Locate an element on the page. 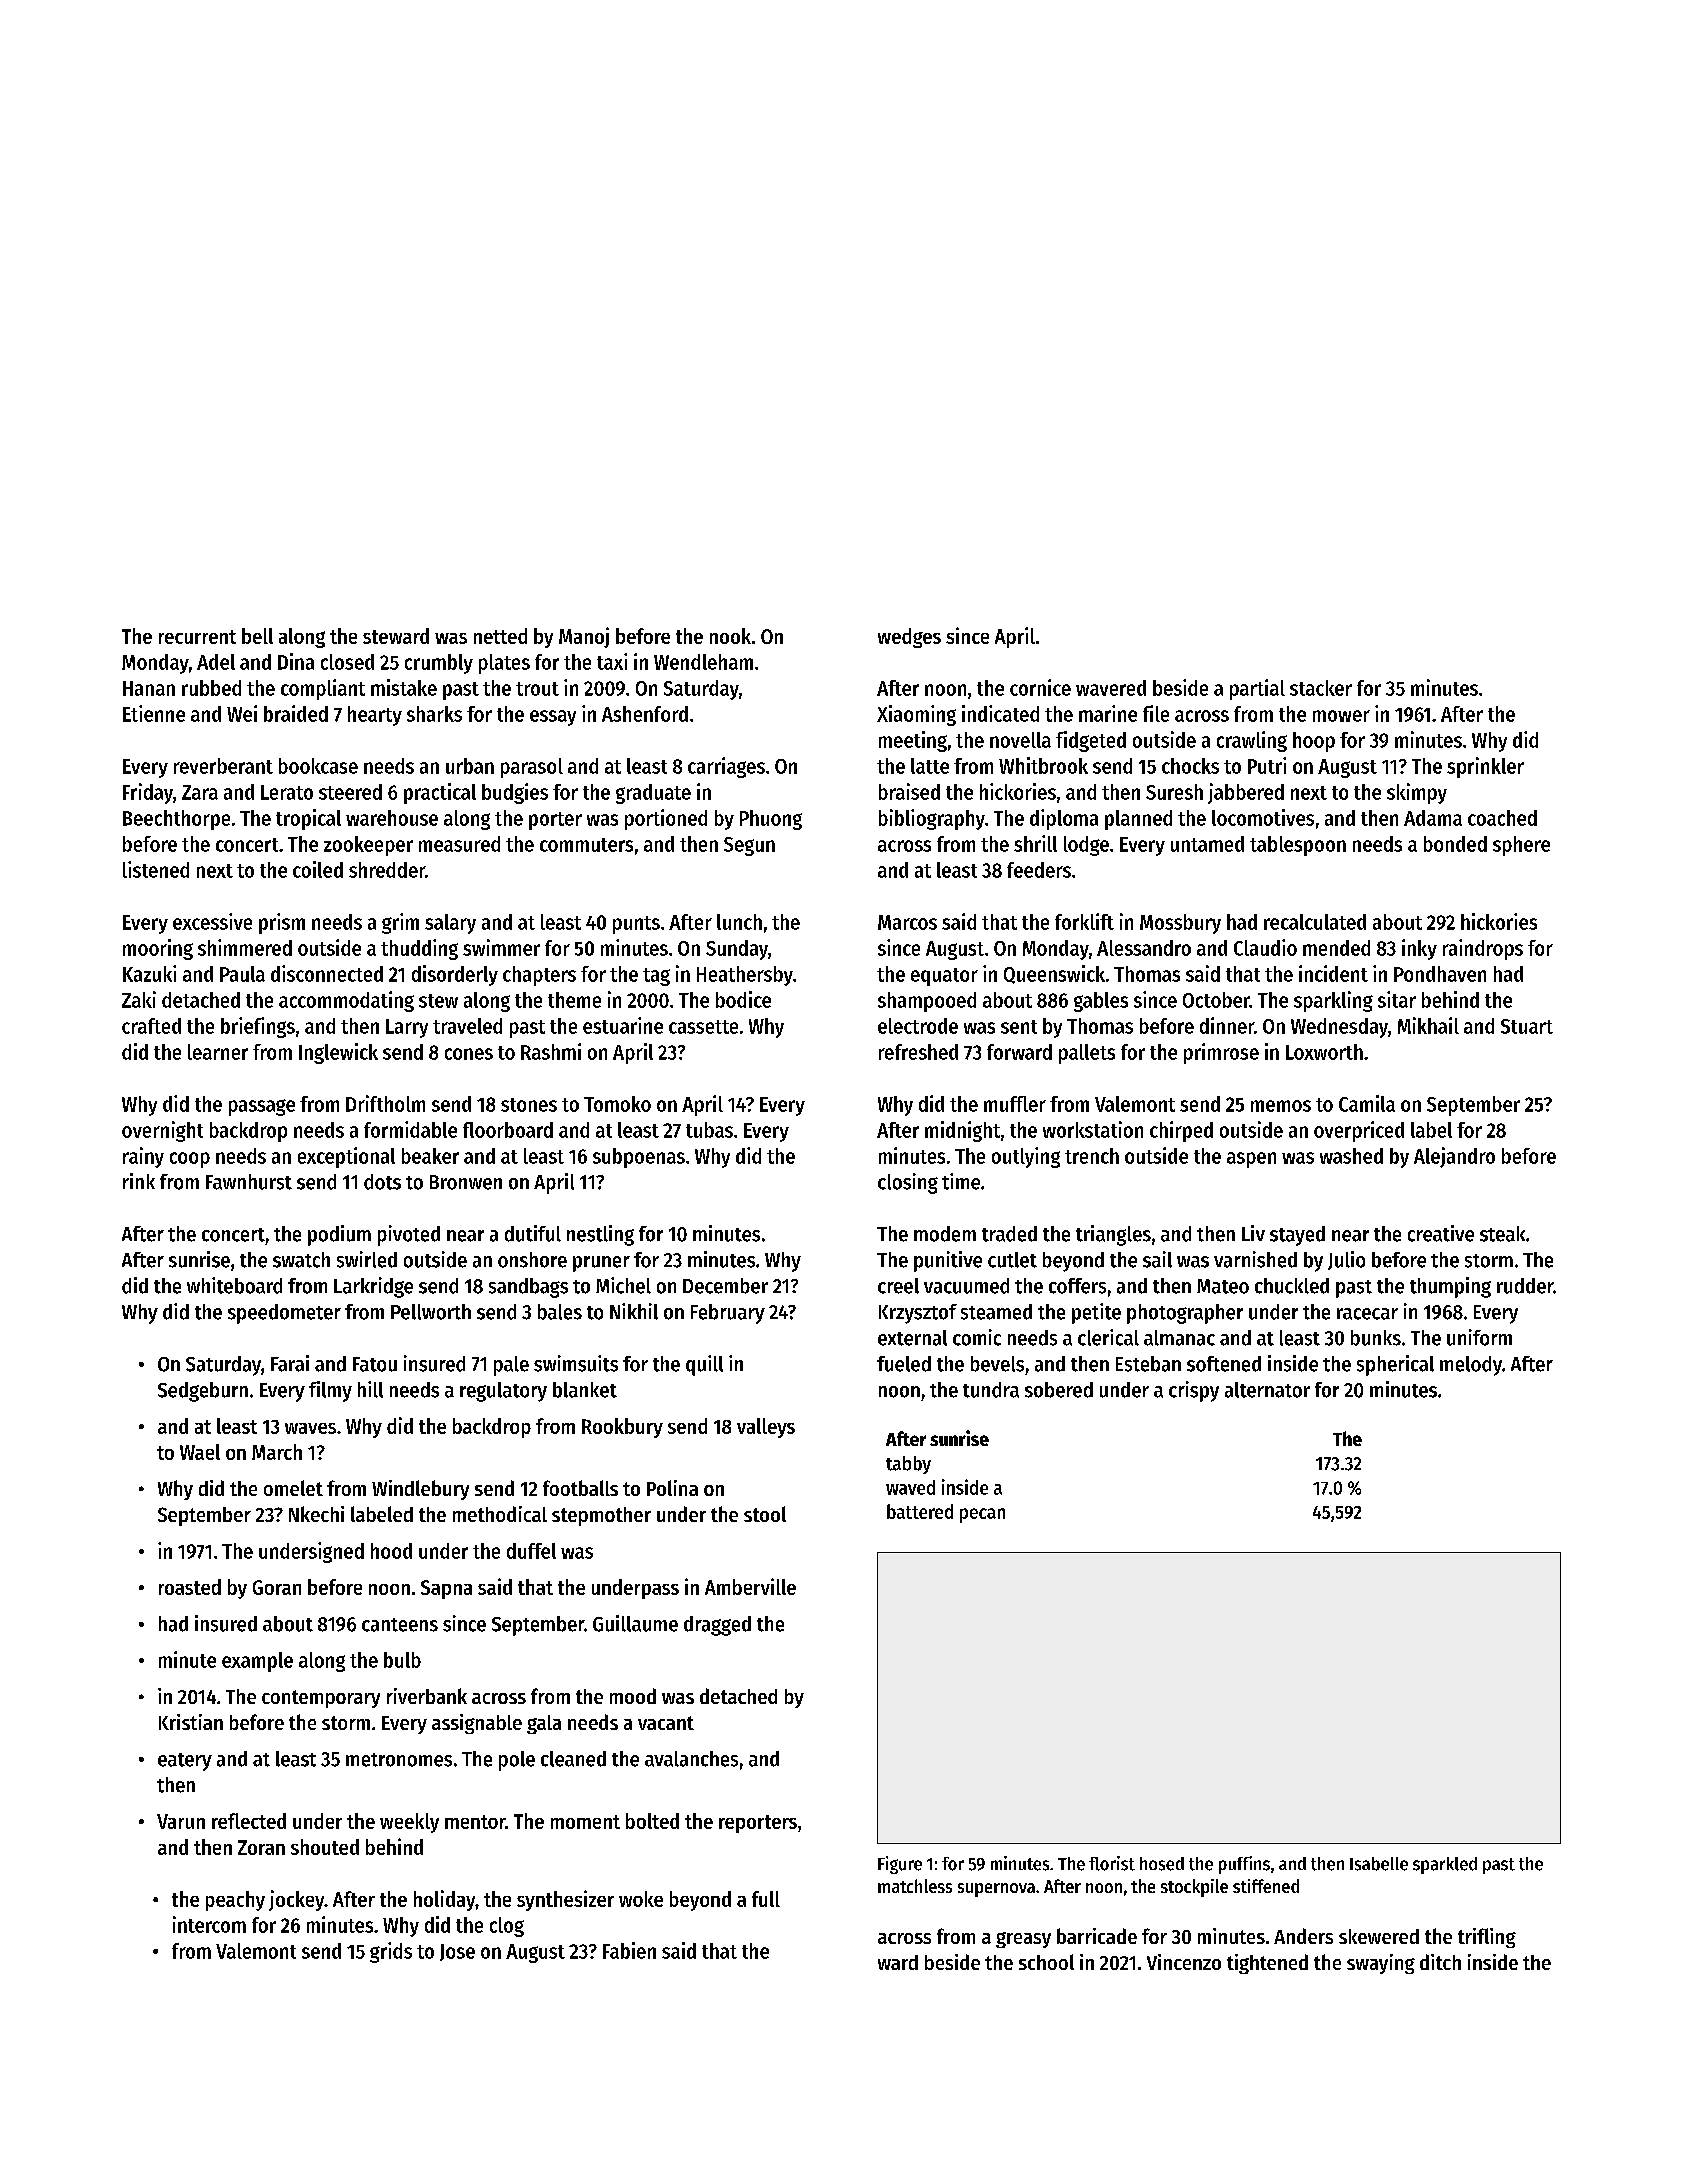 This page has width=1683, height=2178. crispy is located at coordinates (1194, 1391).
